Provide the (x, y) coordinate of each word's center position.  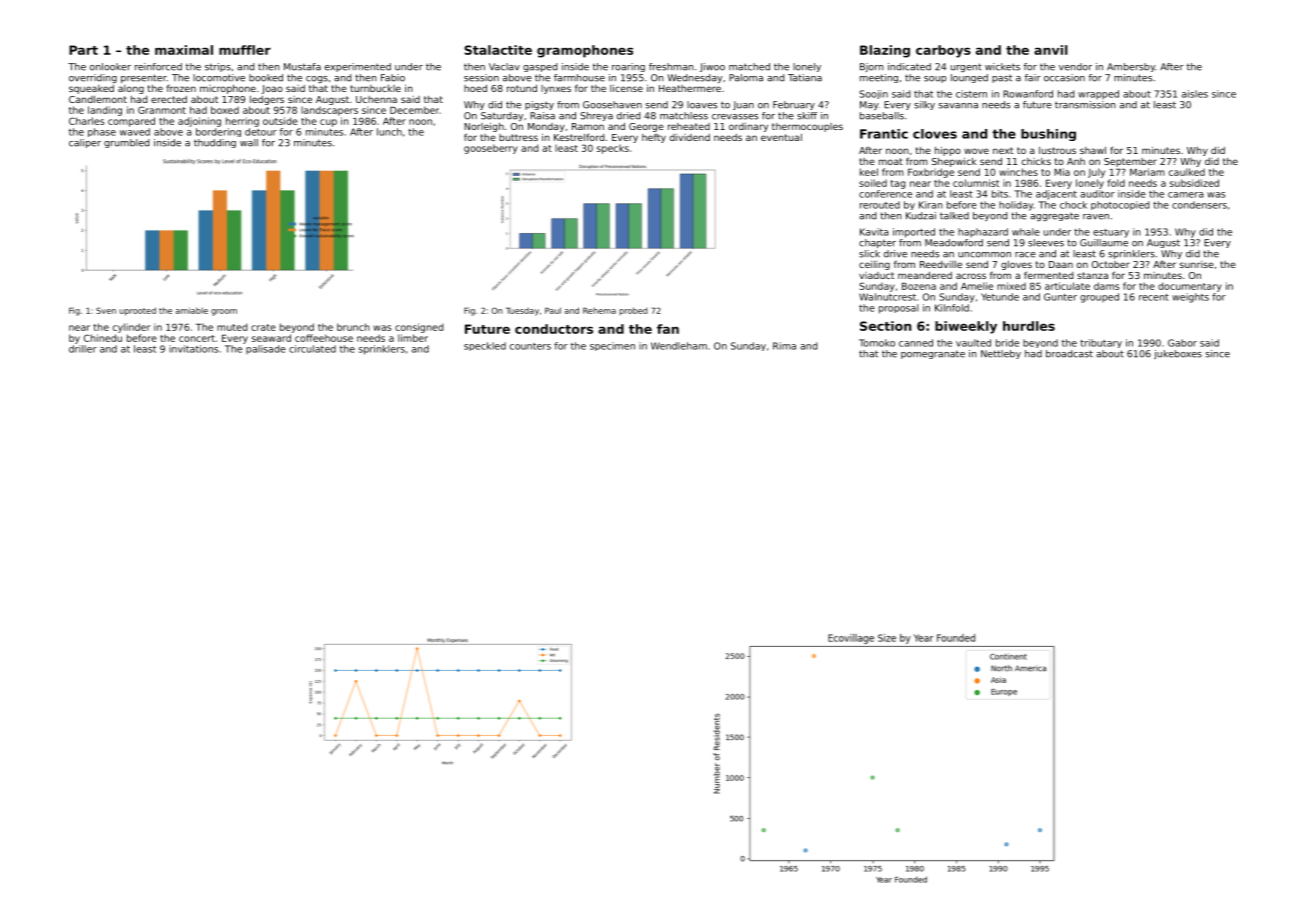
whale (1026, 232)
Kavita (874, 232)
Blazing (885, 51)
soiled (873, 183)
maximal (184, 50)
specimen (612, 346)
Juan (743, 105)
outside (280, 121)
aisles (1195, 94)
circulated (312, 349)
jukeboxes (1178, 354)
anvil (1051, 50)
